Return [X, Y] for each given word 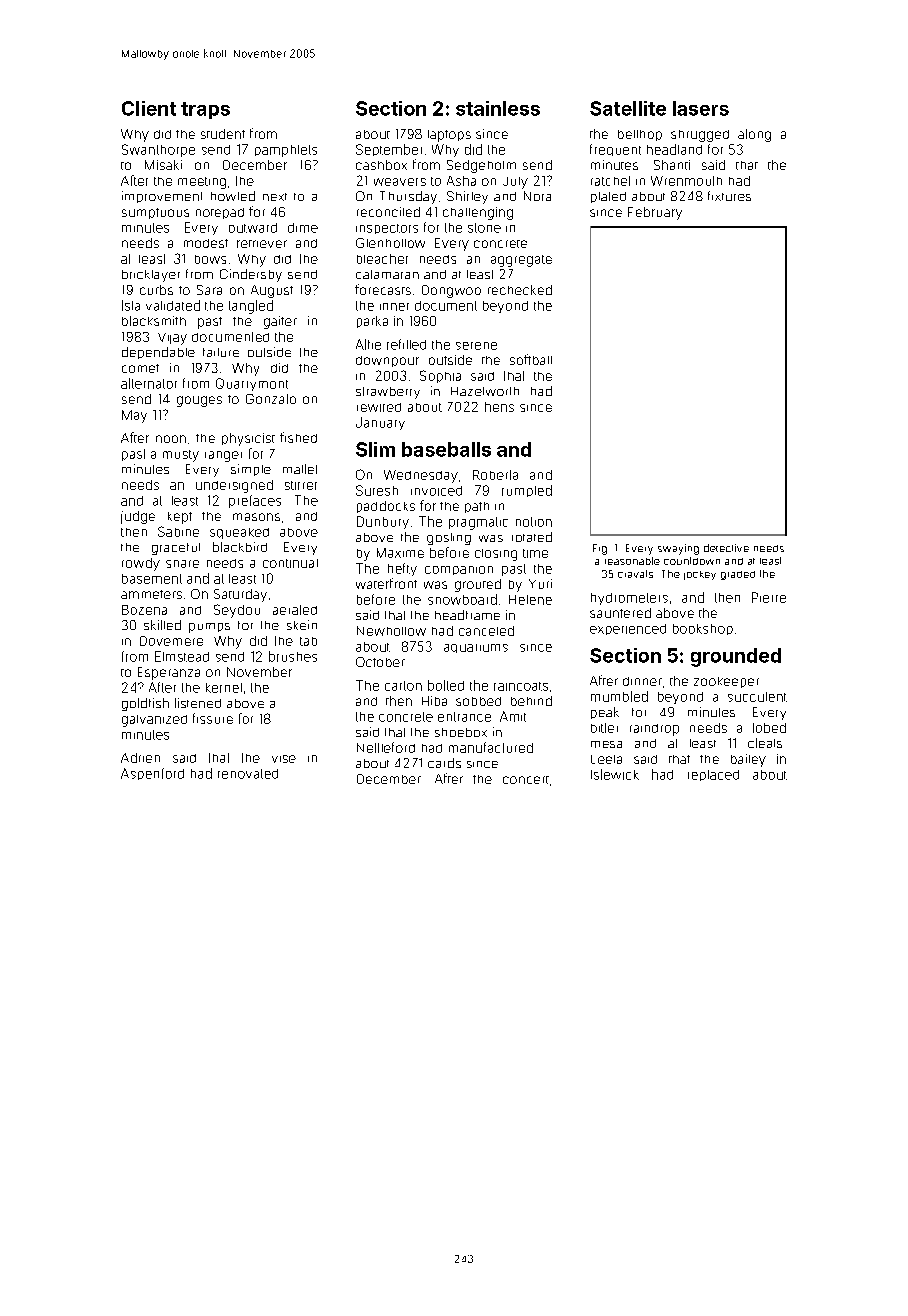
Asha [461, 181]
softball [531, 359]
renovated [248, 774]
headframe [467, 615]
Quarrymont [252, 384]
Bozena [144, 610]
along [754, 135]
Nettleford [386, 747]
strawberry [388, 393]
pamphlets [286, 151]
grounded [736, 657]
